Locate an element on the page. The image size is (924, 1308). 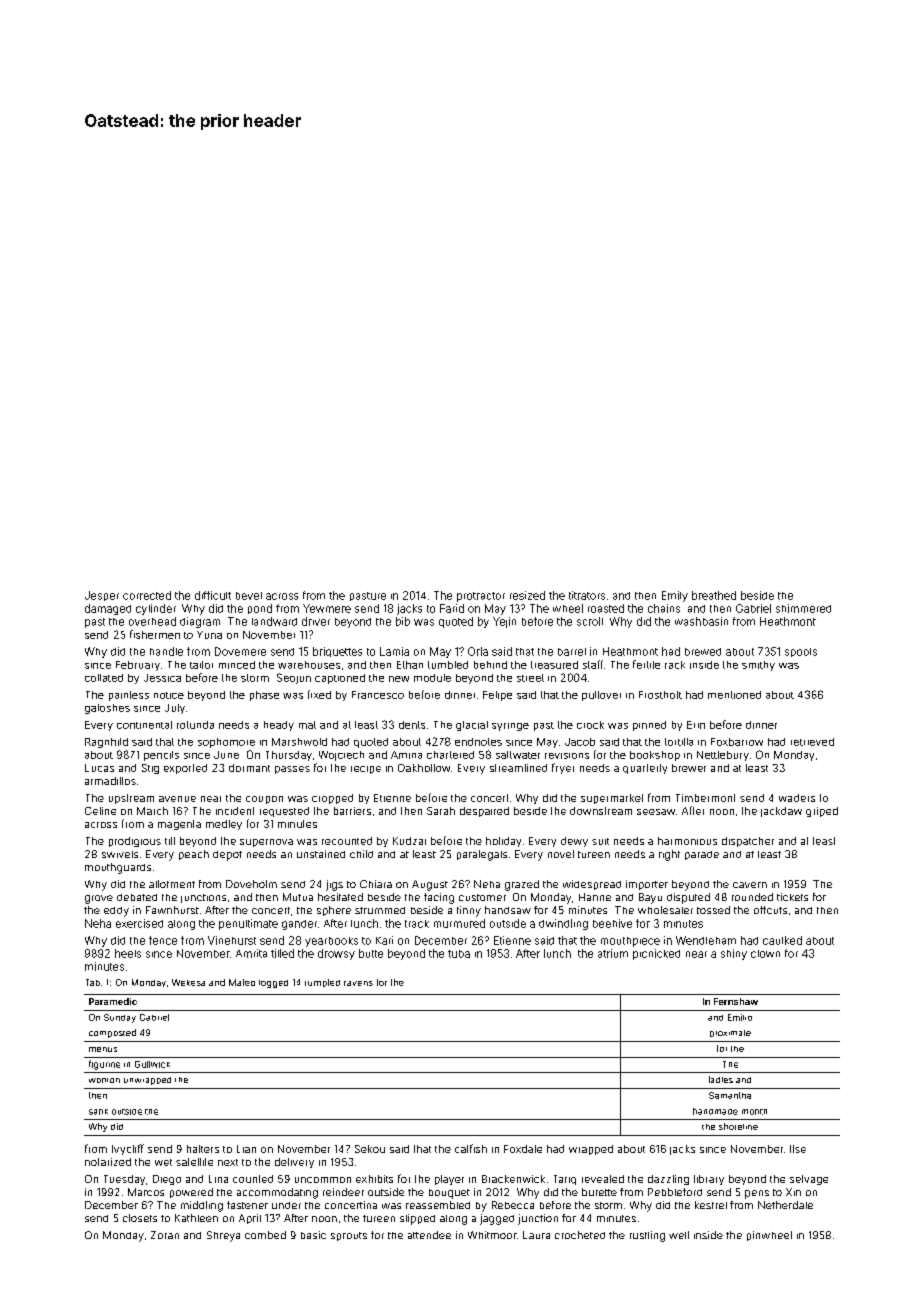
damaged is located at coordinates (108, 609).
